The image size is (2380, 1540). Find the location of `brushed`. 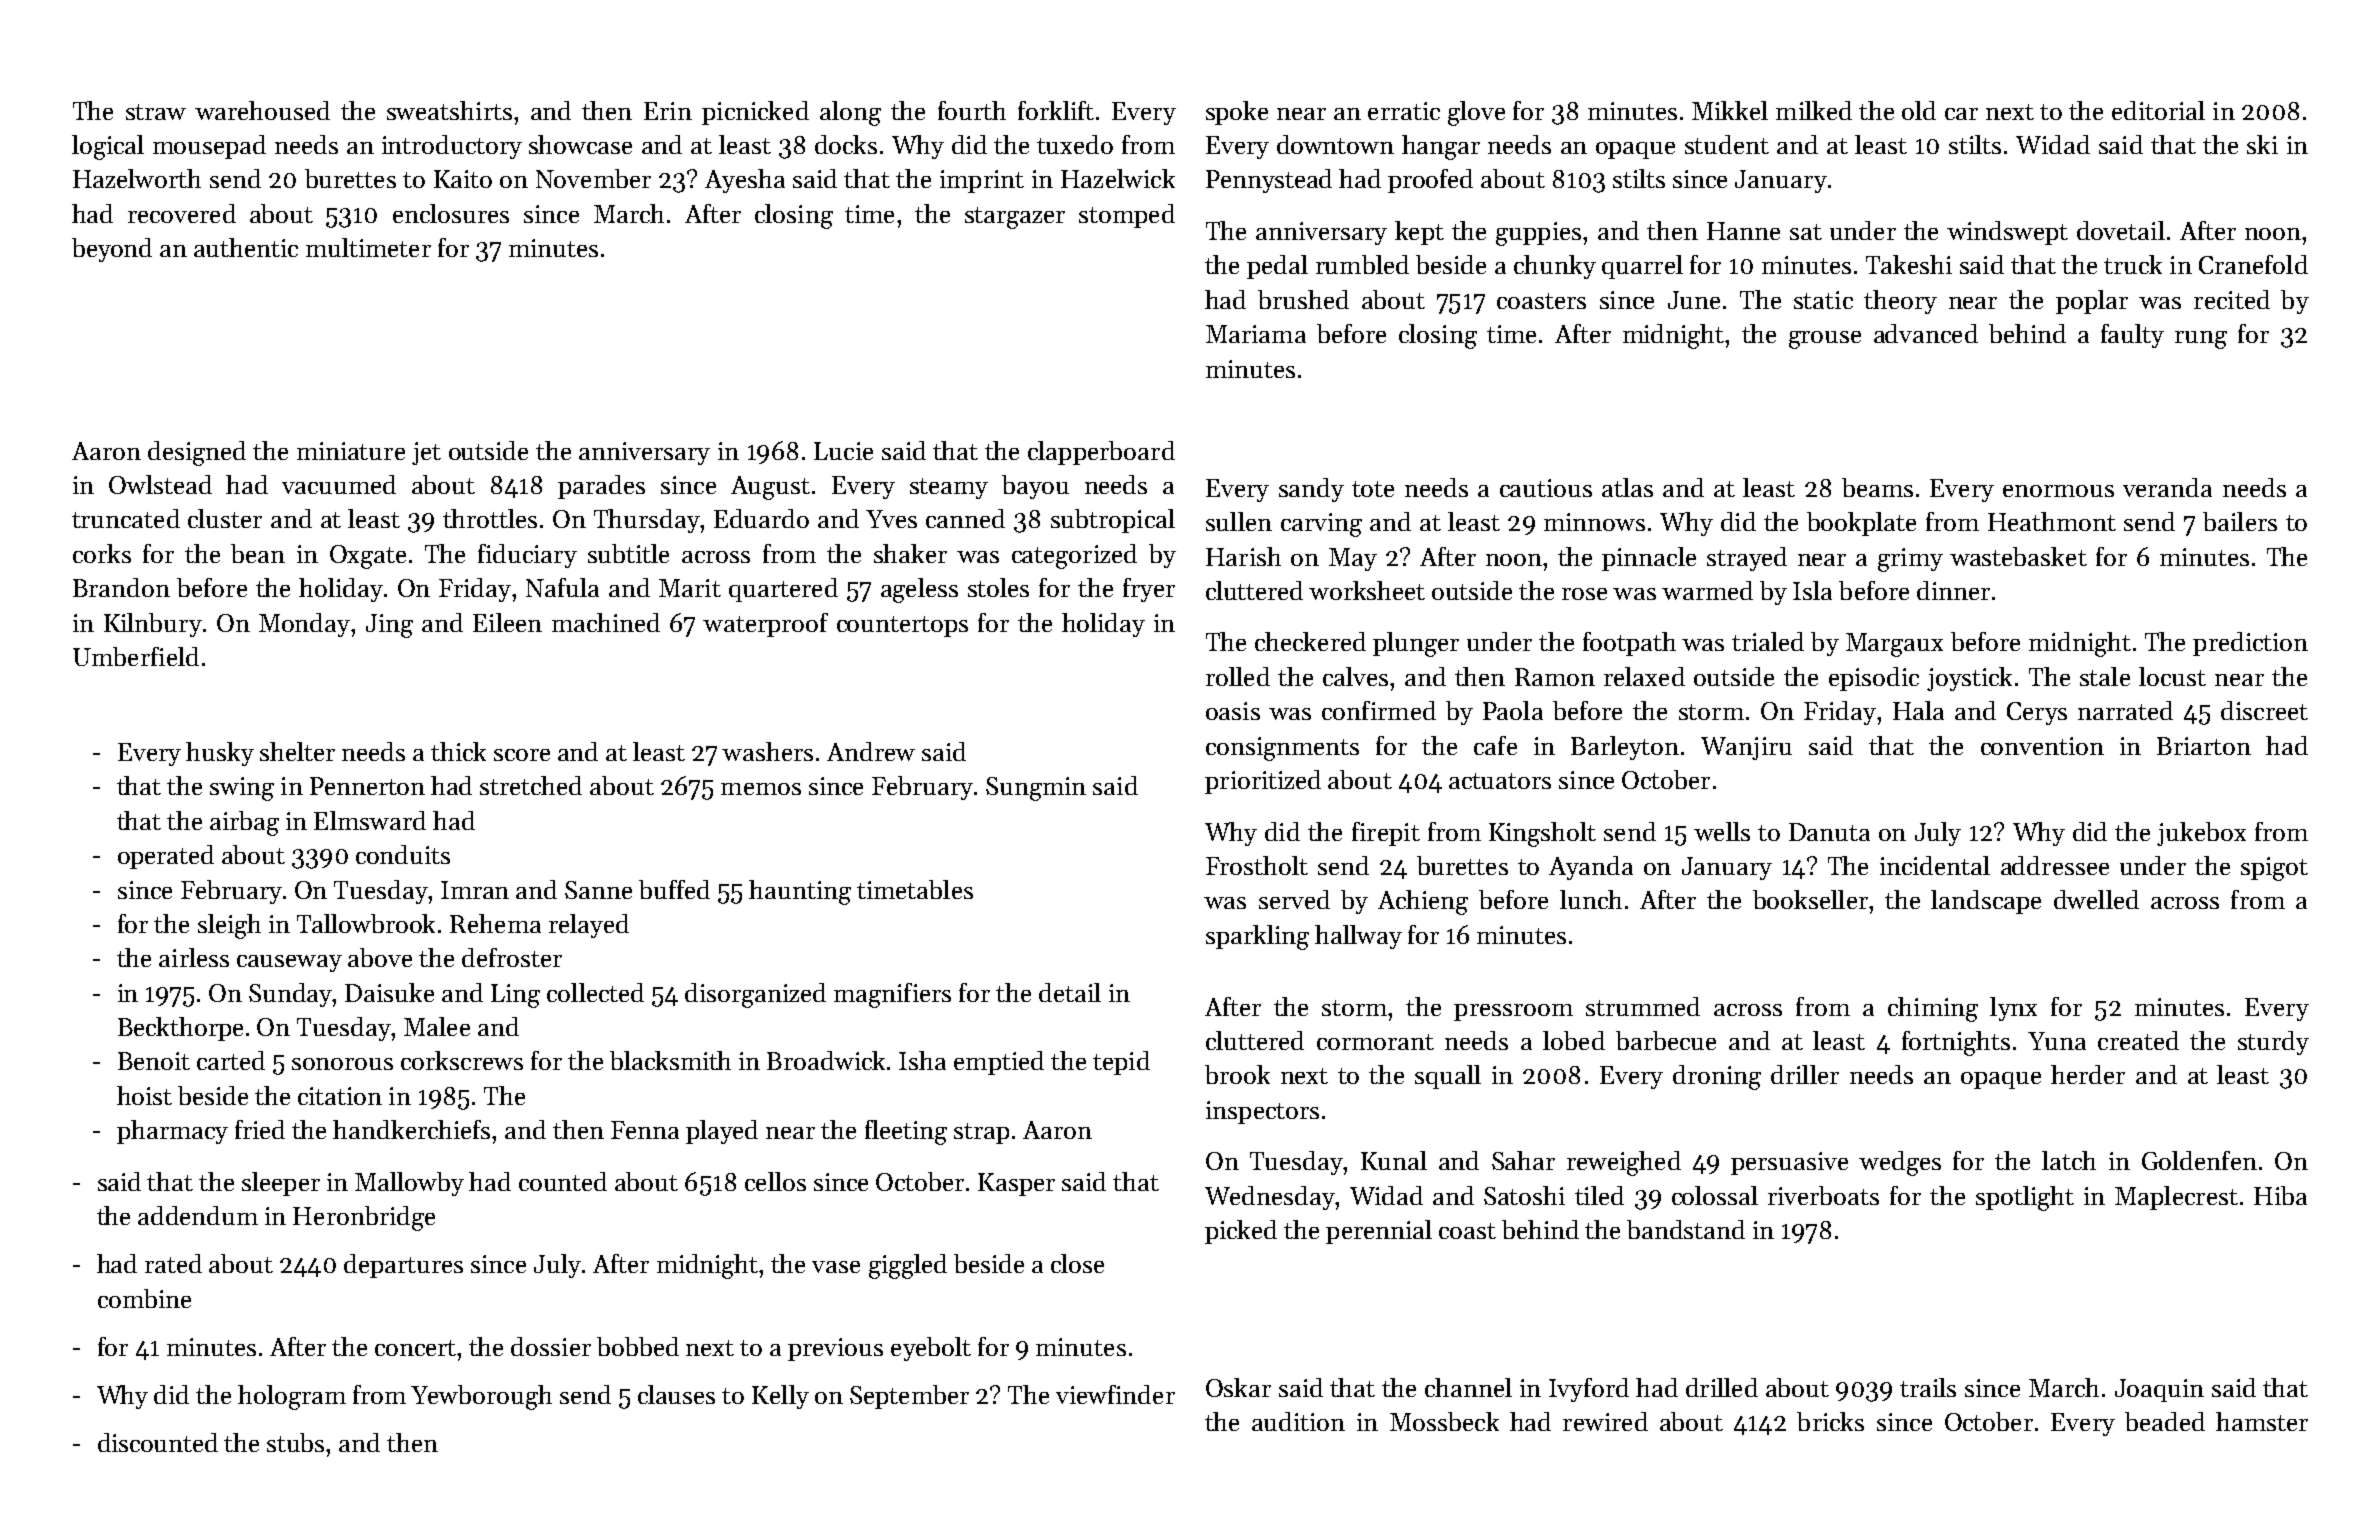

brushed is located at coordinates (1303, 299).
